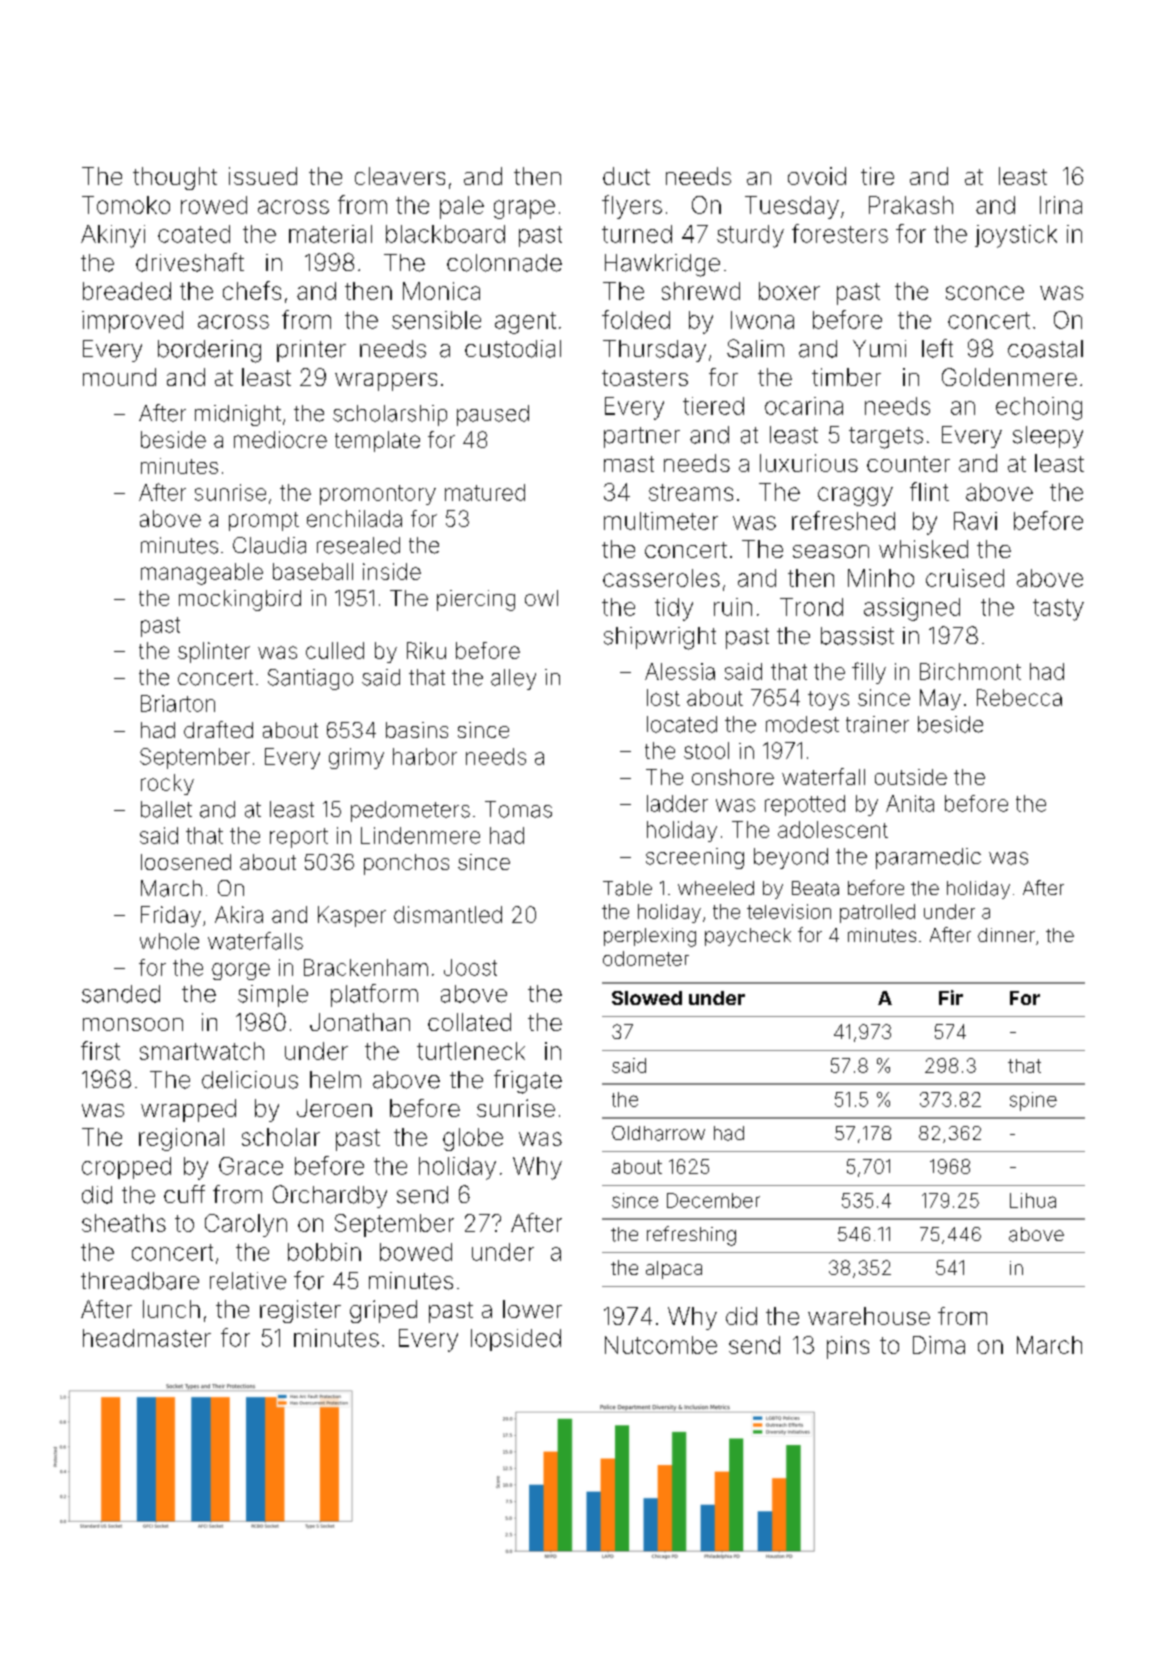 Image resolution: width=1165 pixels, height=1654 pixels. I want to click on Ravi, so click(975, 521).
